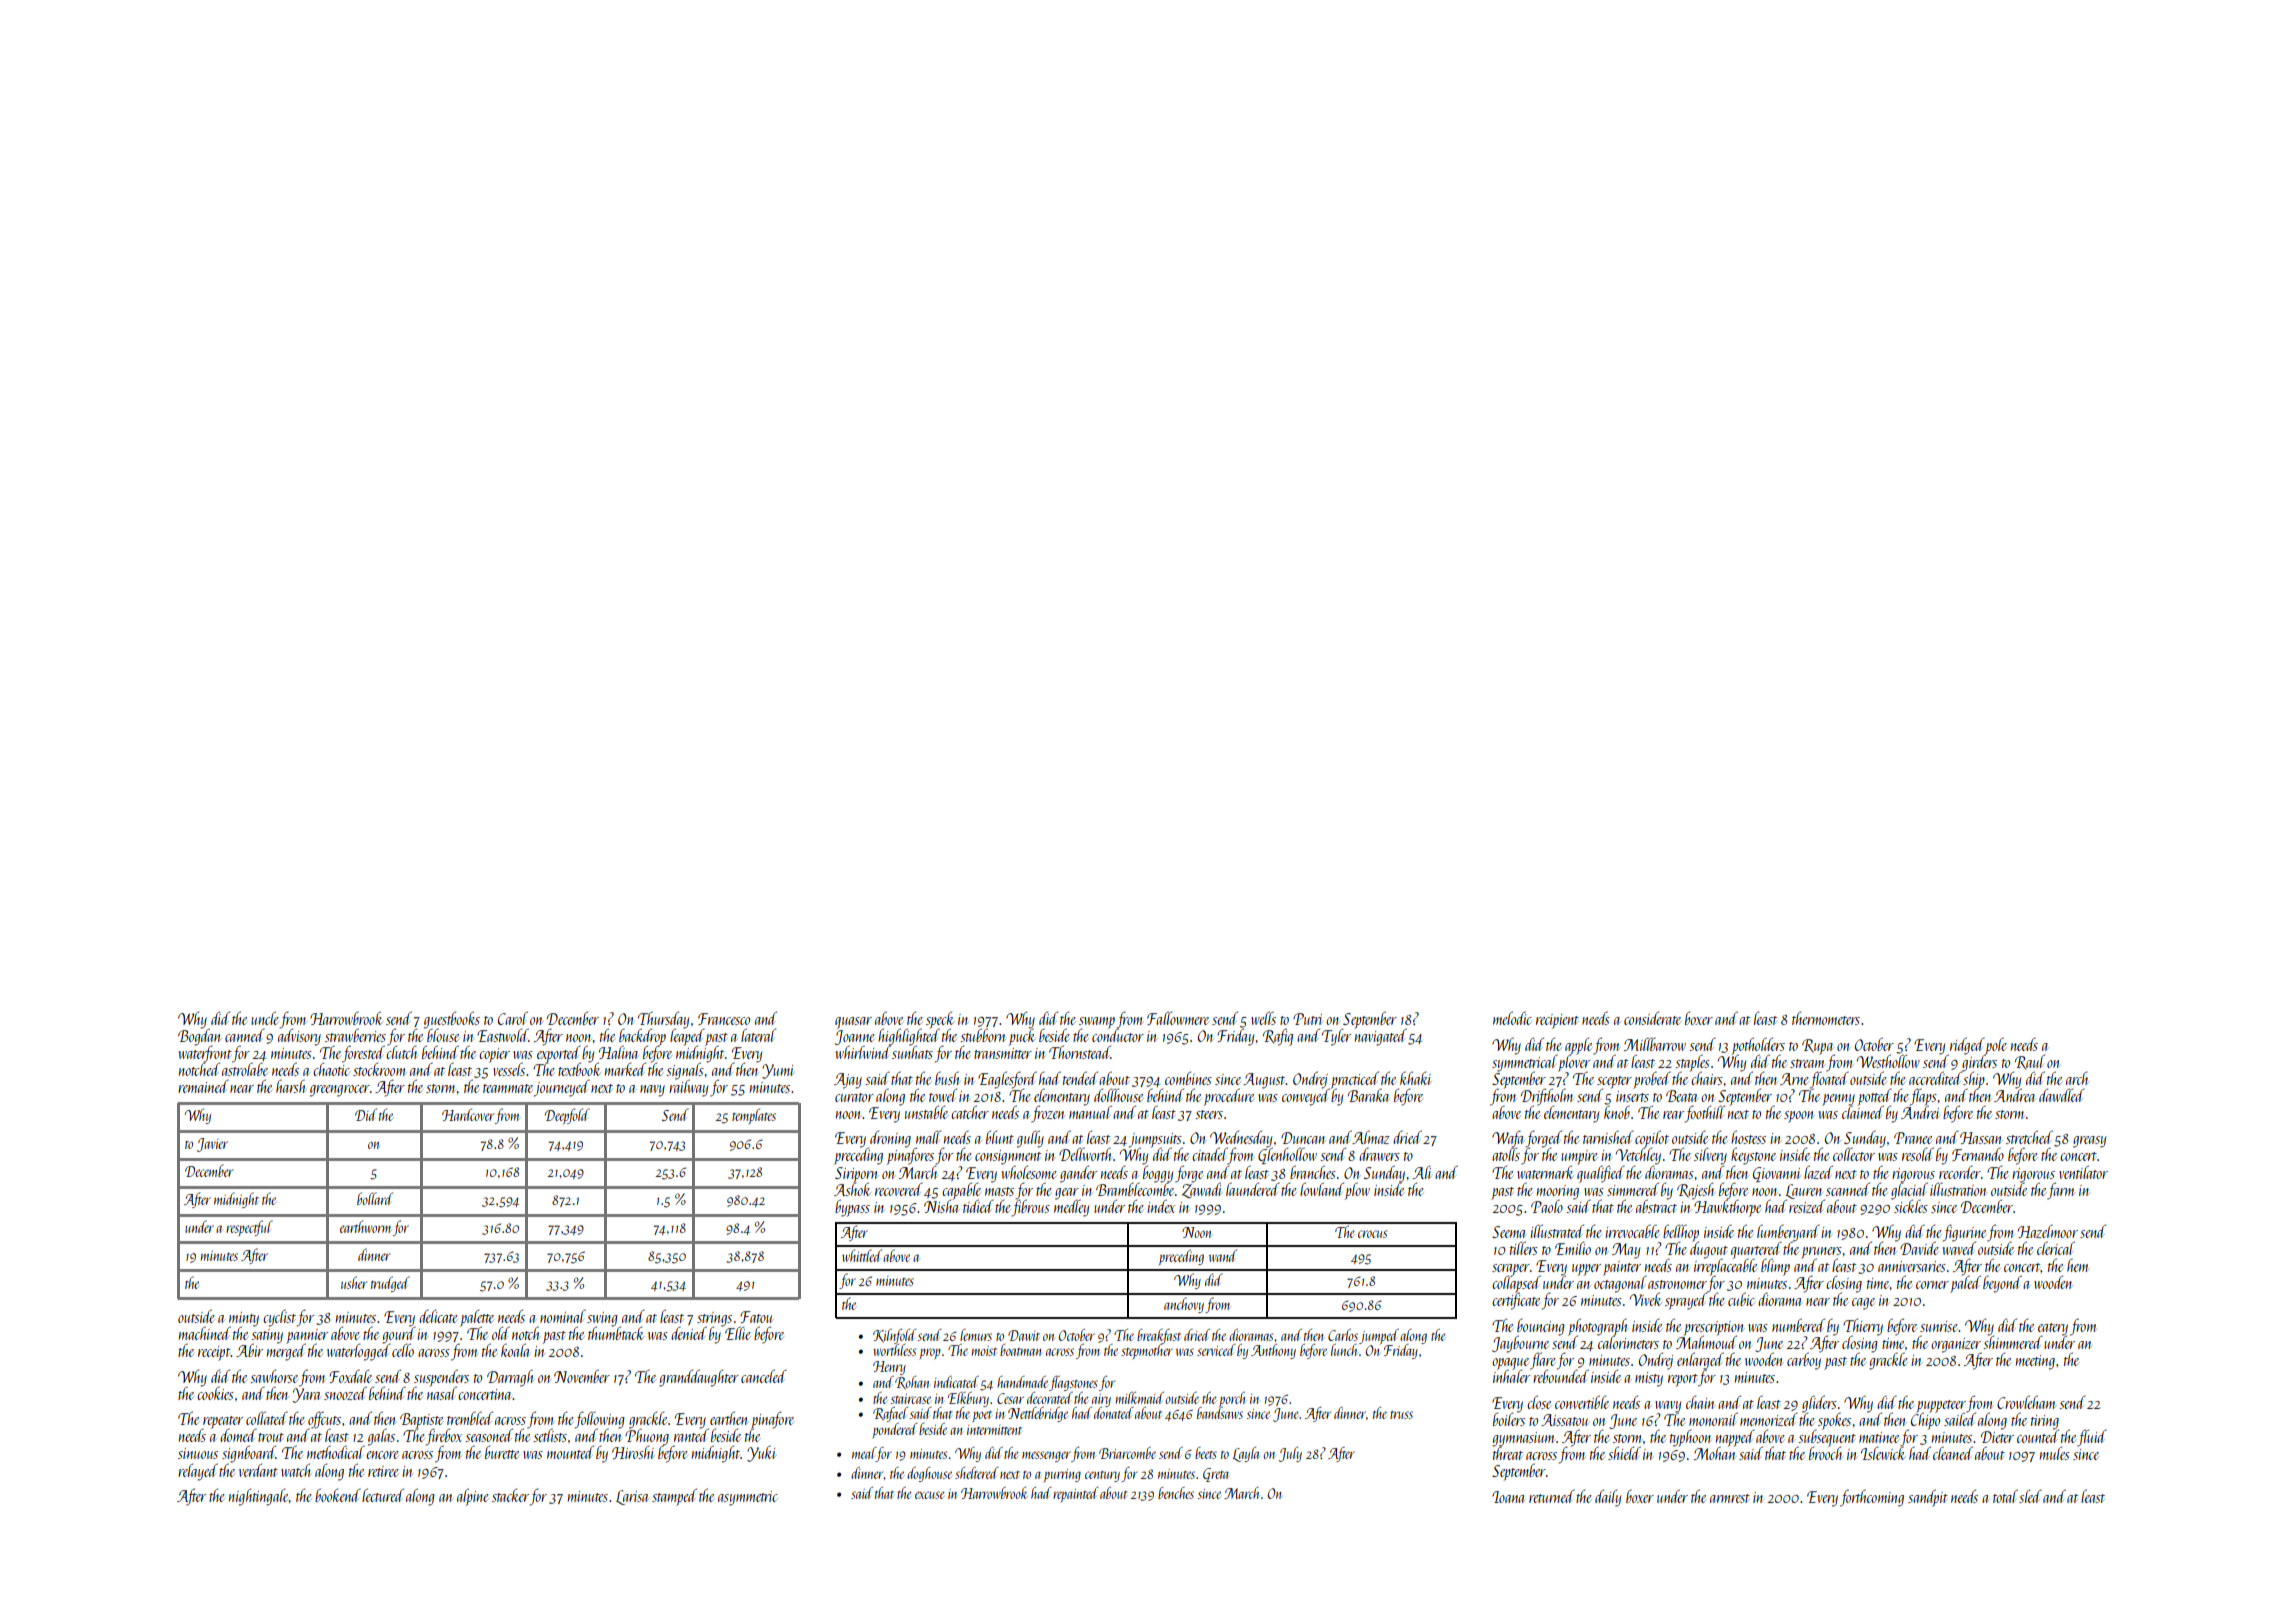 The height and width of the screenshot is (1620, 2292). What do you see at coordinates (687, 1037) in the screenshot?
I see `leaped` at bounding box center [687, 1037].
